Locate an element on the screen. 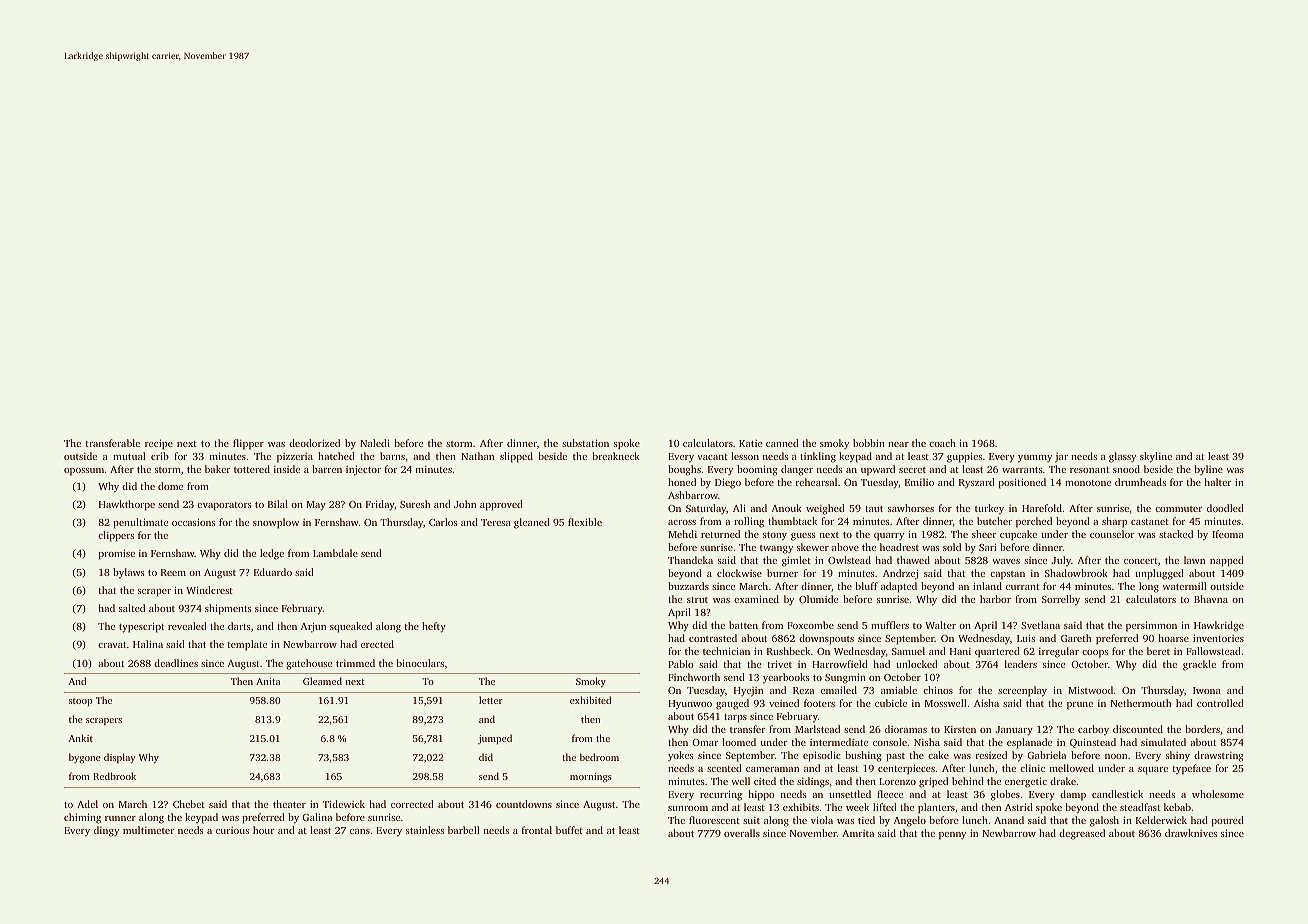 This screenshot has height=924, width=1308. Rushbeck is located at coordinates (788, 651).
